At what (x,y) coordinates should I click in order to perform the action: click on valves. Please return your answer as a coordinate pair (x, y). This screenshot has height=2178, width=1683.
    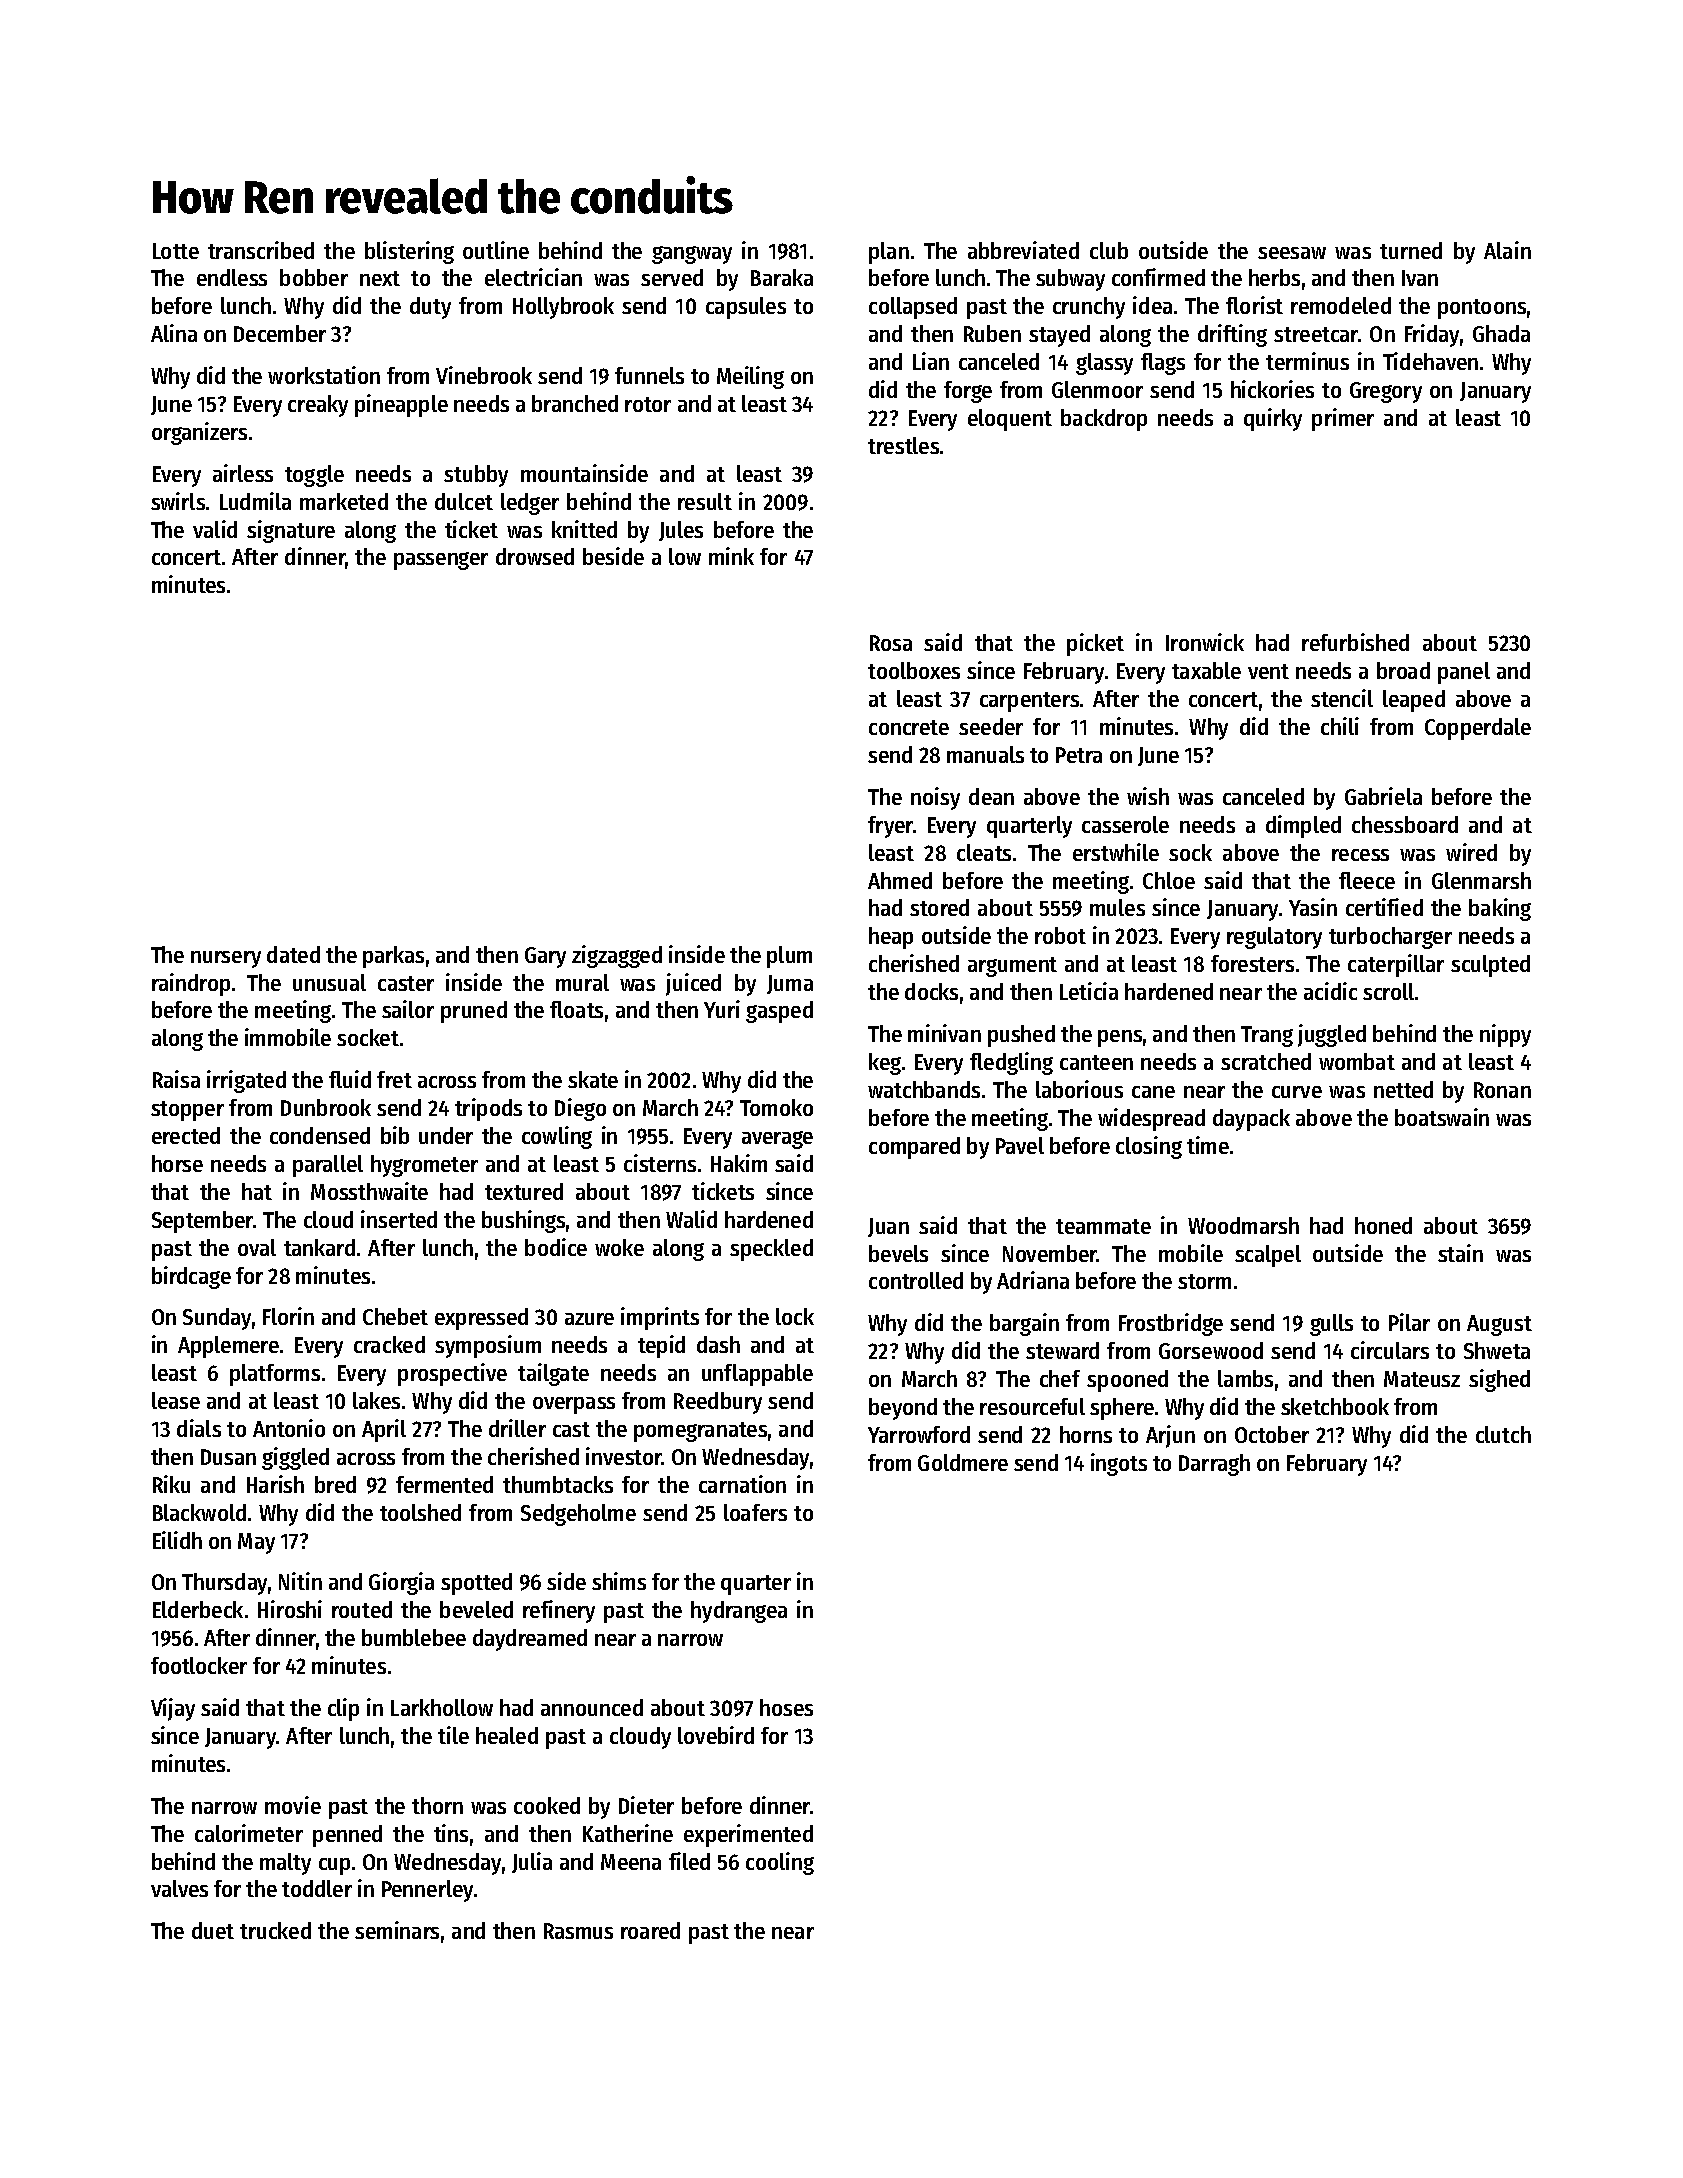
    Looking at the image, I should click on (179, 1888).
